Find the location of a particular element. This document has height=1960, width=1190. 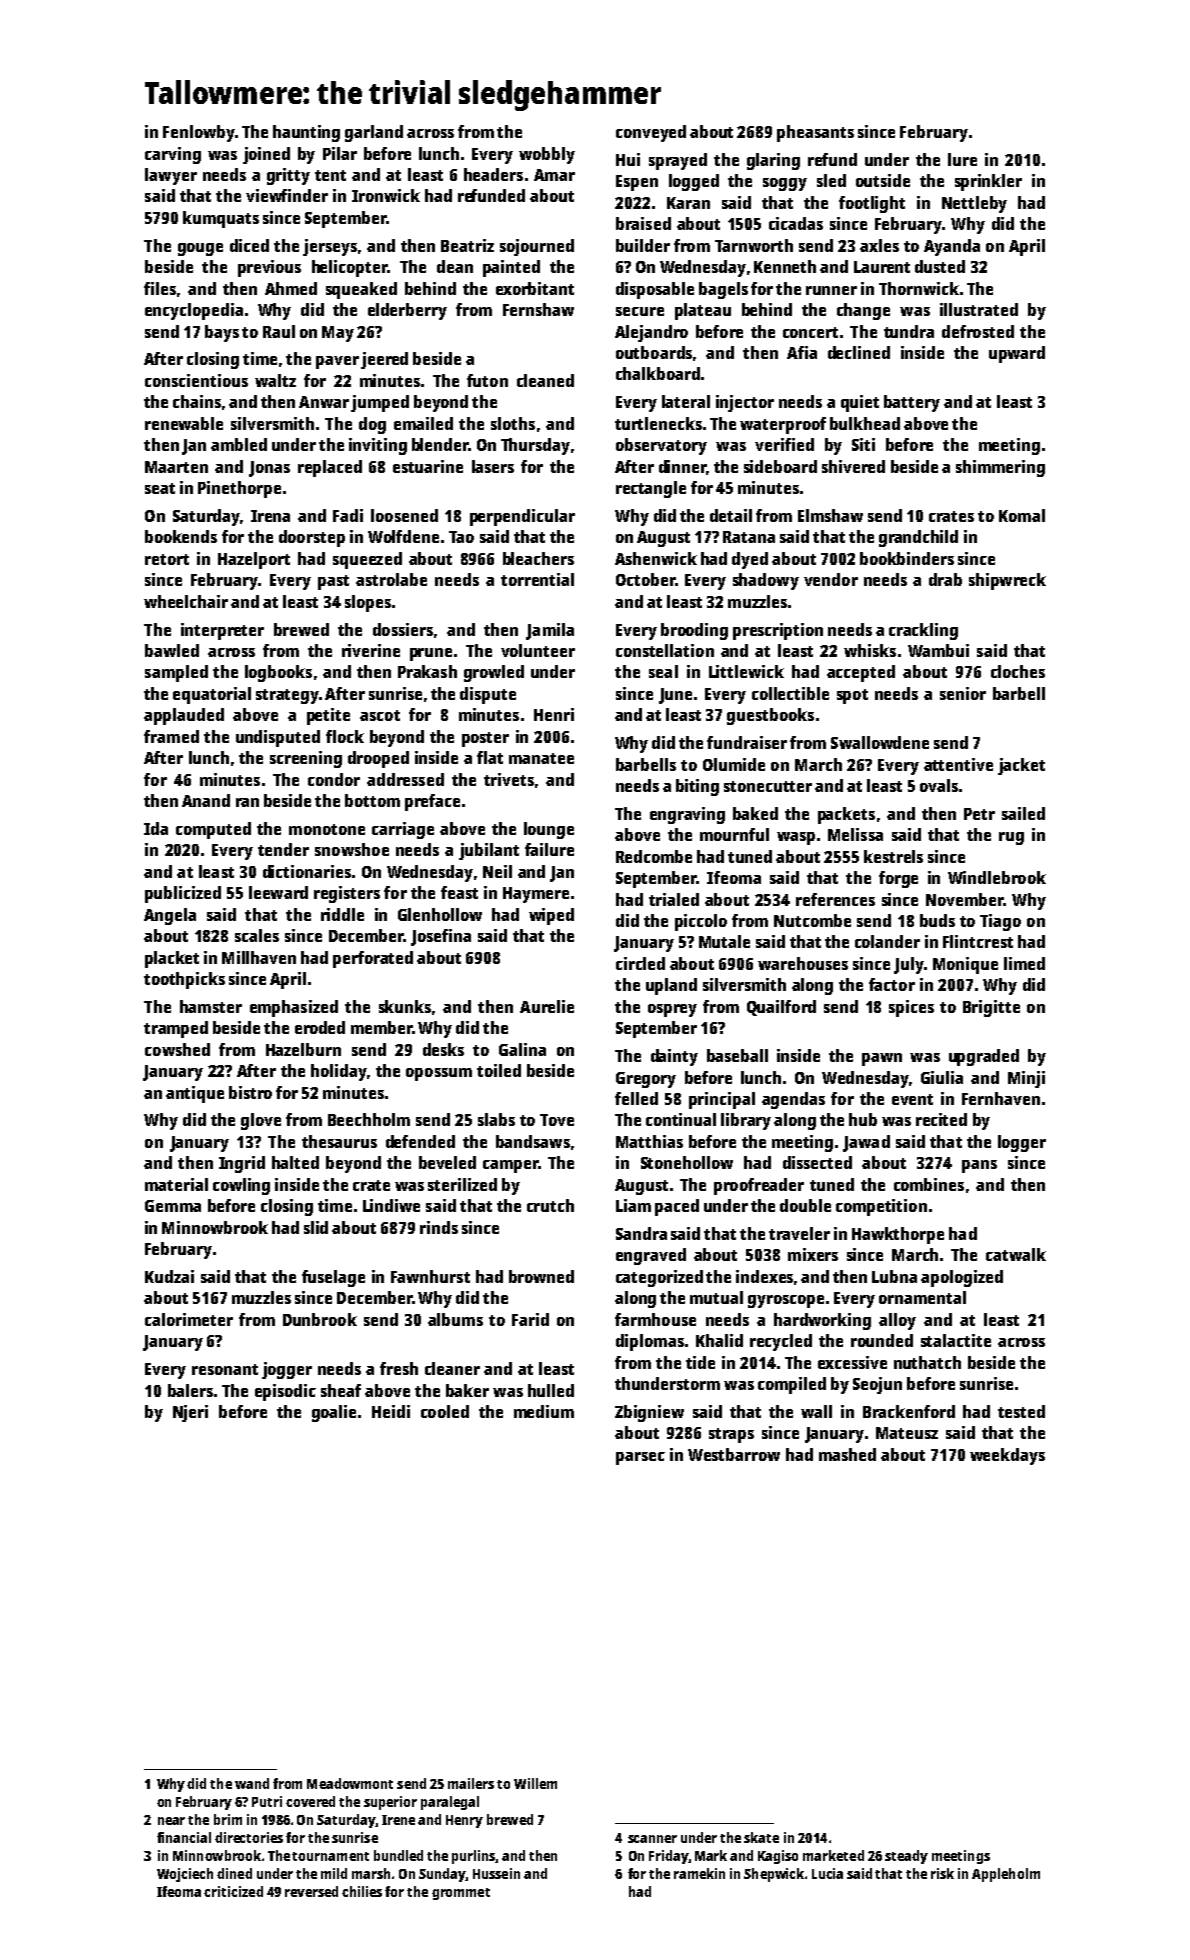

Thursday is located at coordinates (535, 446).
